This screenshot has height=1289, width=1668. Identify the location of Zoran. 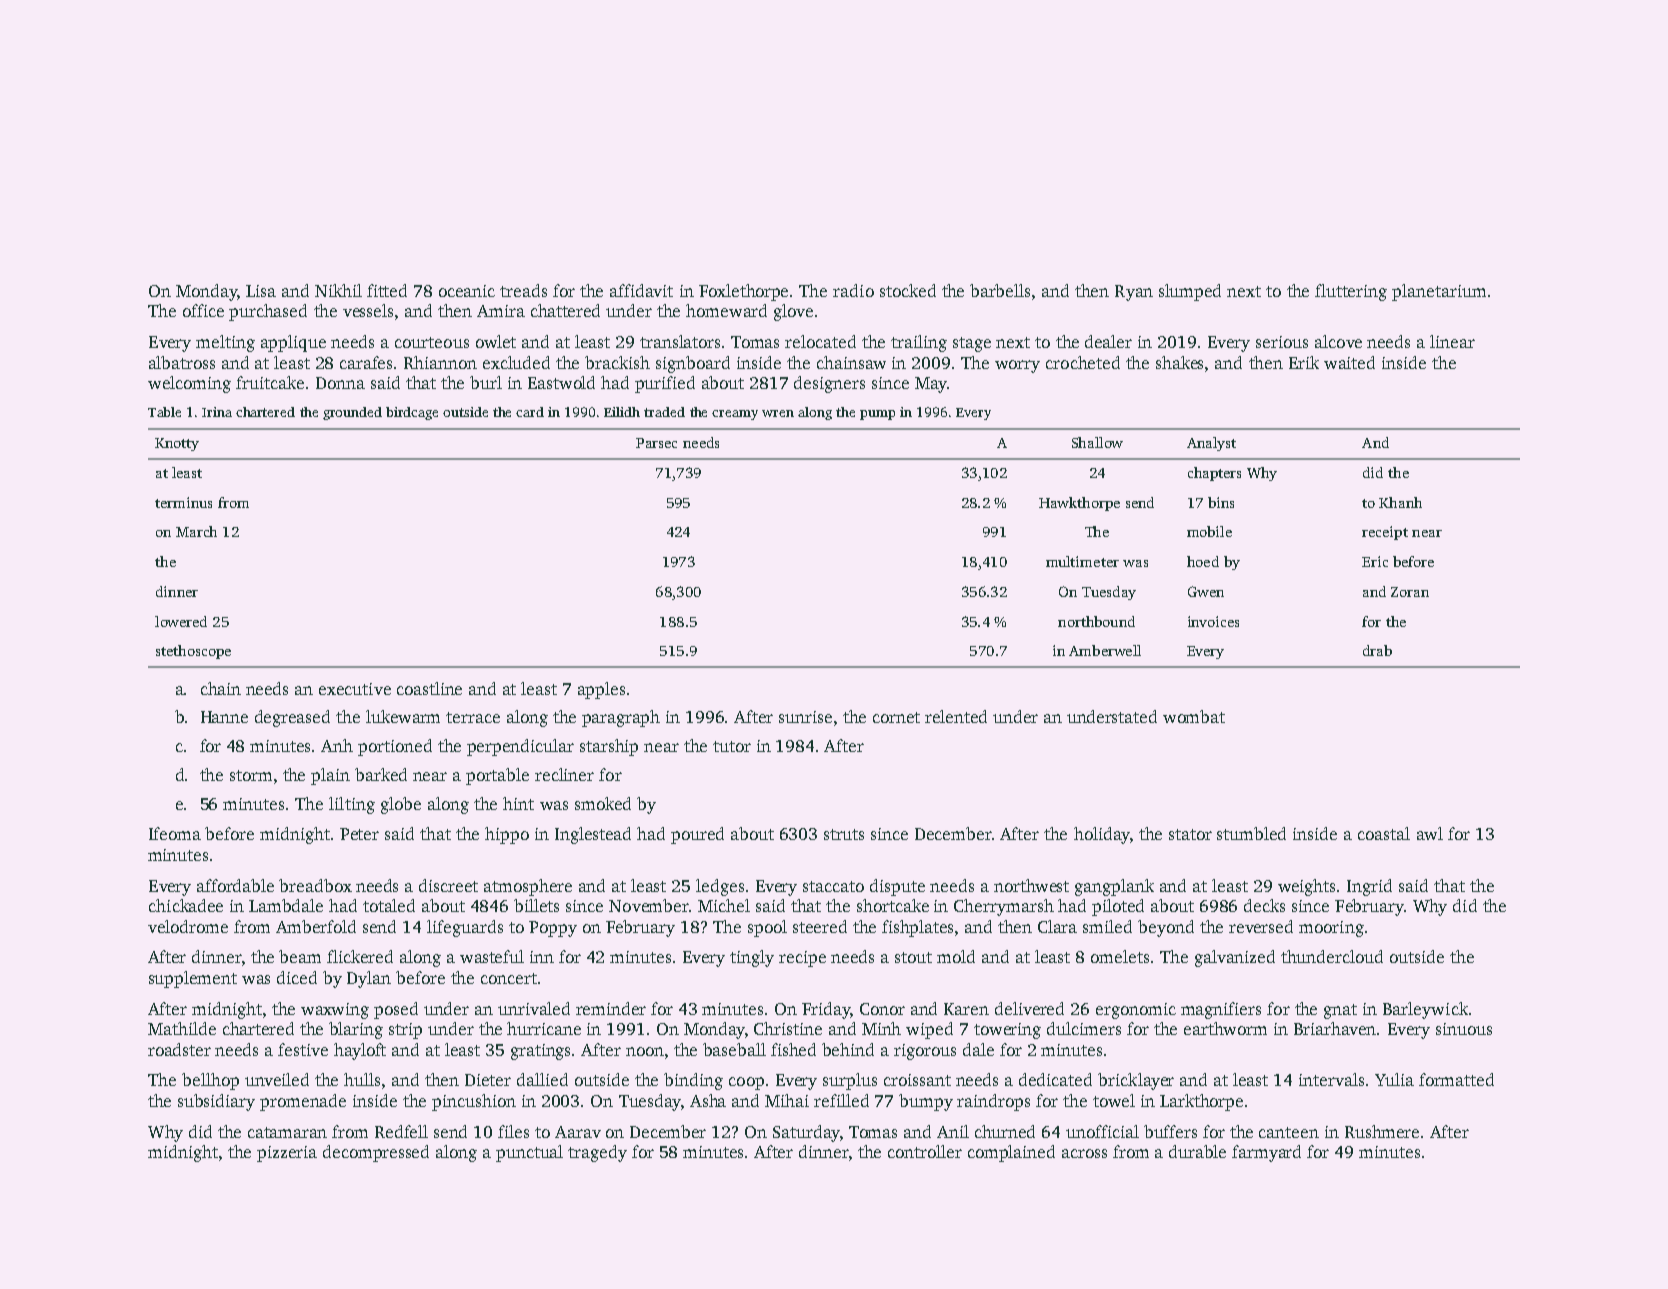
(1410, 592).
